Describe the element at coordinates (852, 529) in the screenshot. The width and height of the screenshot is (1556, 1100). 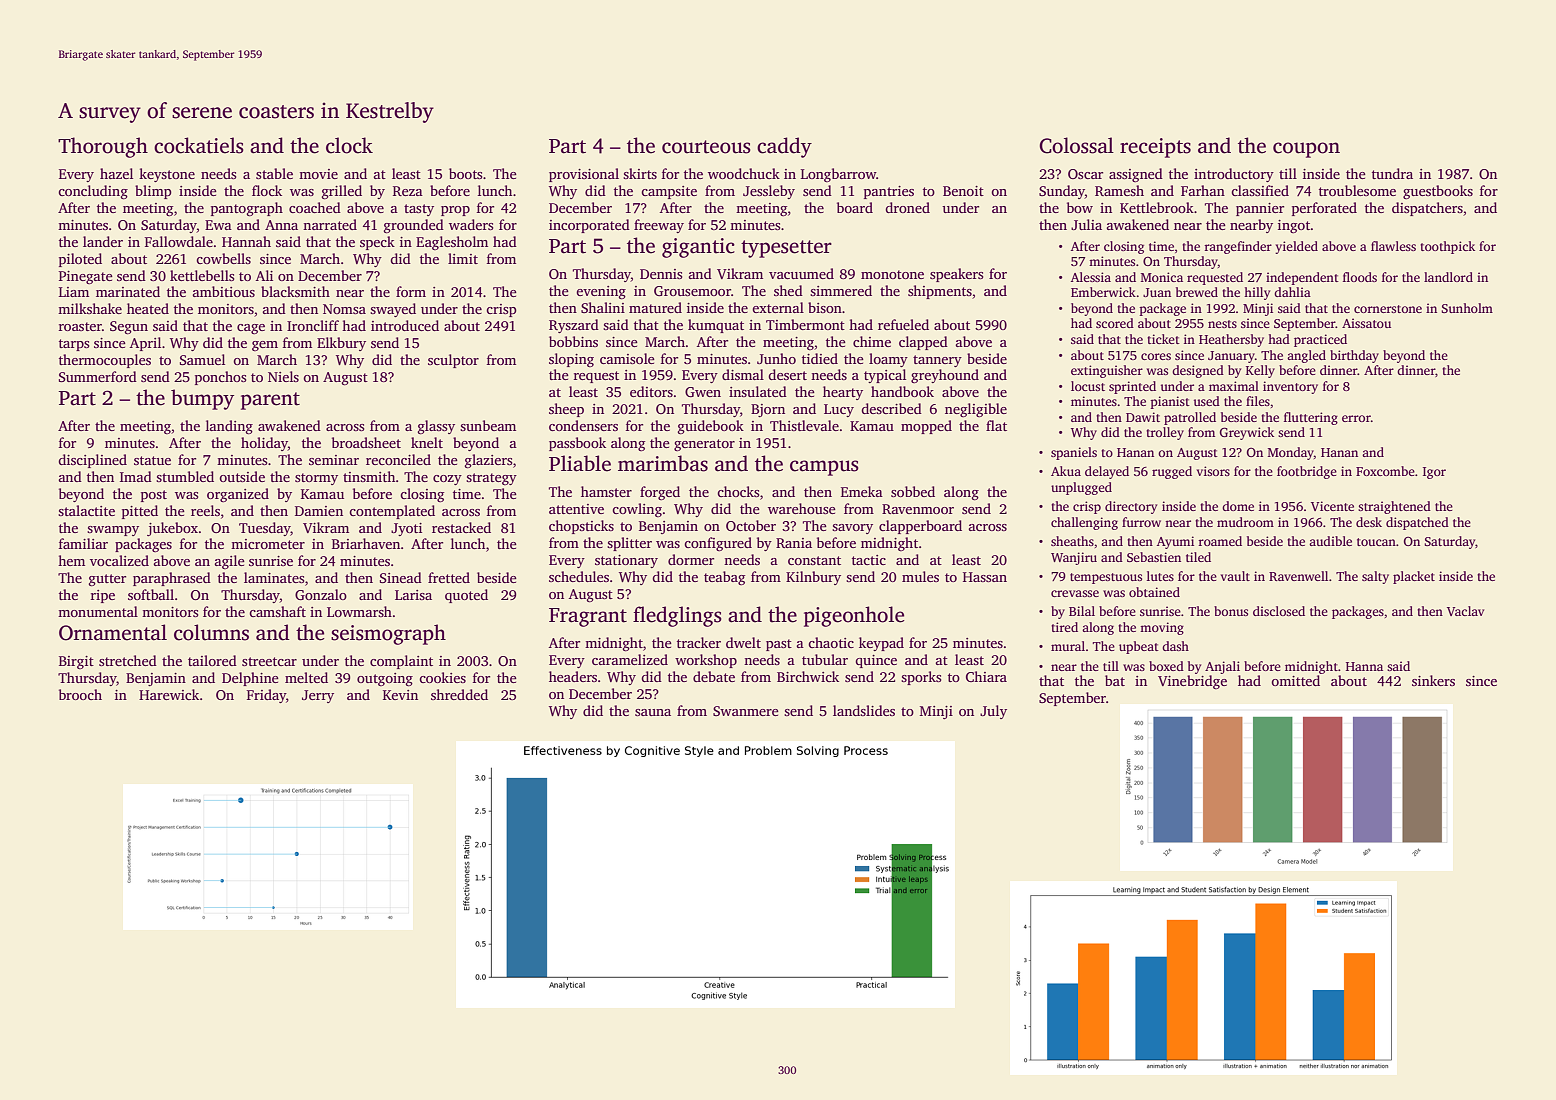
I see `savory` at that location.
